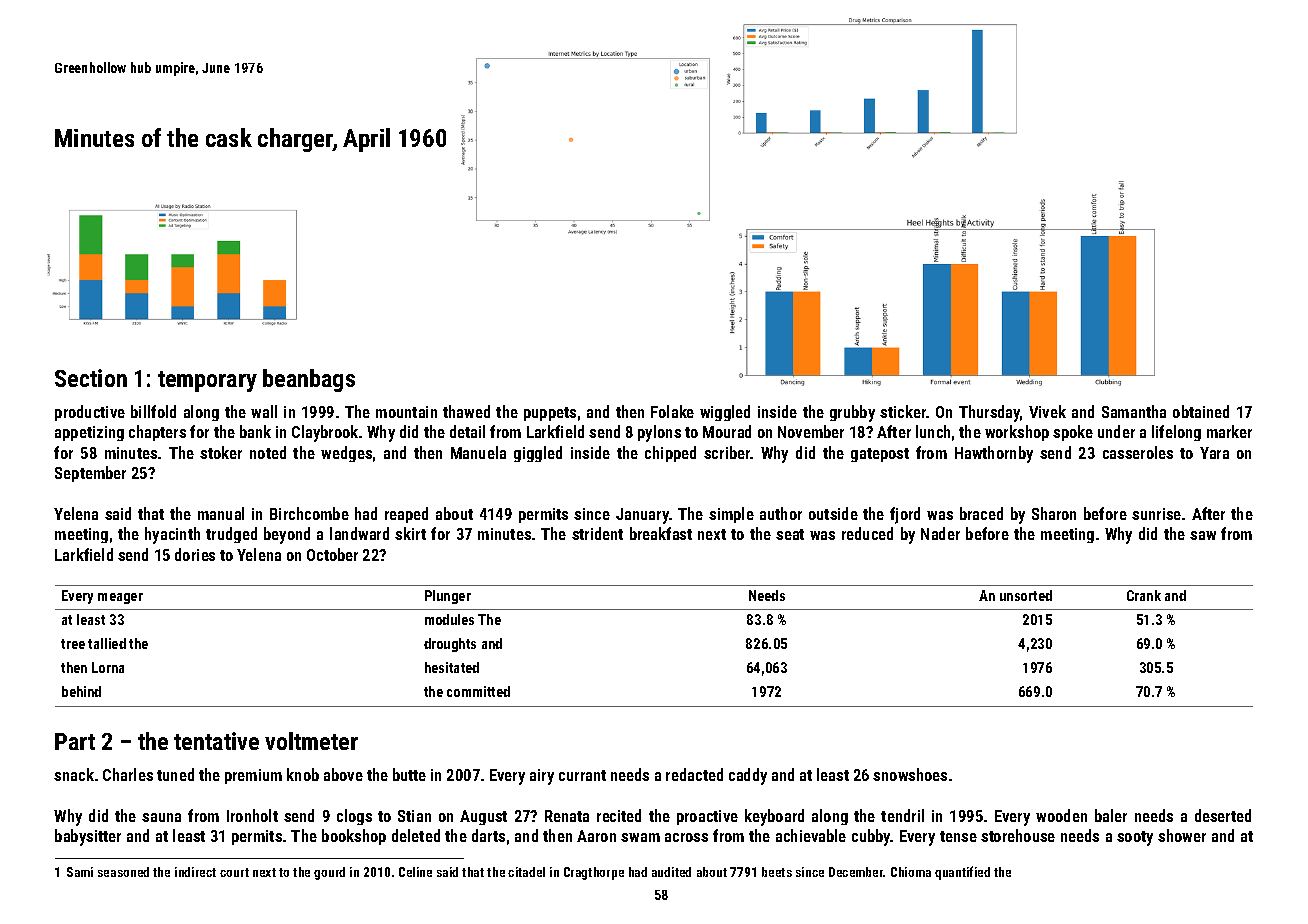 This image has width=1308, height=924. What do you see at coordinates (89, 433) in the image?
I see `appetizing` at bounding box center [89, 433].
